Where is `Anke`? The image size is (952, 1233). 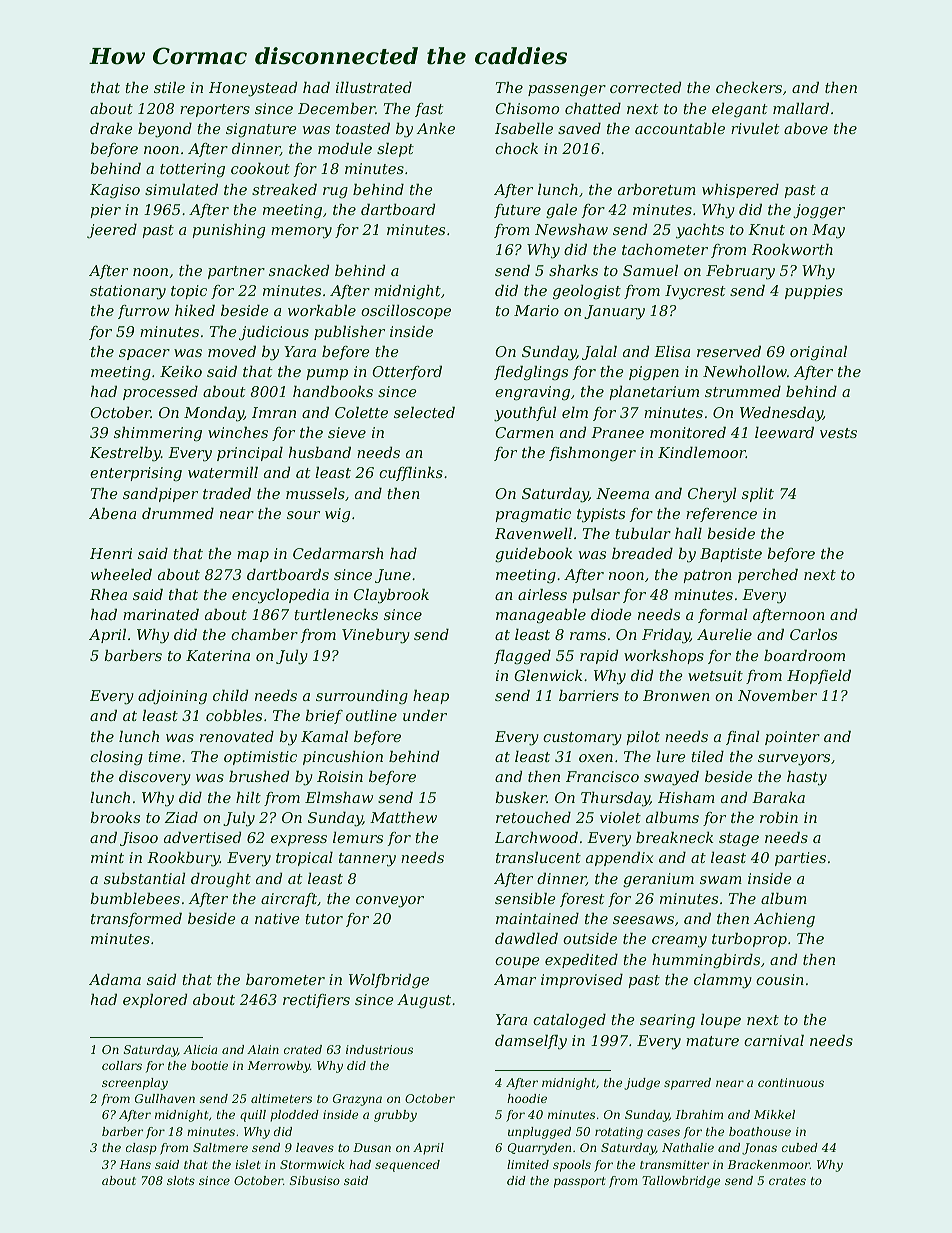
Anke is located at coordinates (436, 128).
